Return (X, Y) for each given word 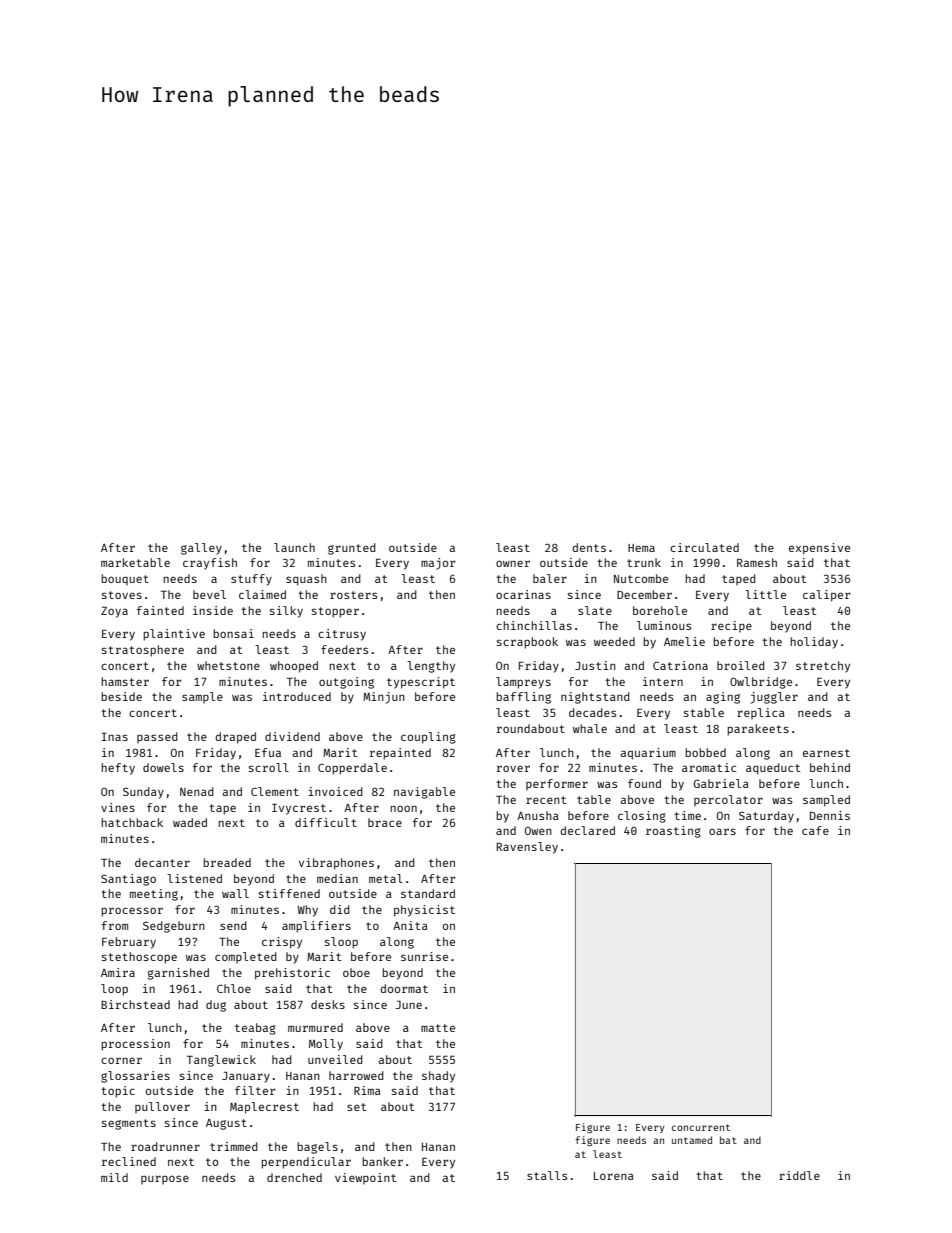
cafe (815, 830)
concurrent (701, 1127)
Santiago (128, 880)
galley (201, 549)
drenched (294, 1177)
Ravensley (527, 848)
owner (513, 563)
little (765, 594)
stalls (547, 1175)
